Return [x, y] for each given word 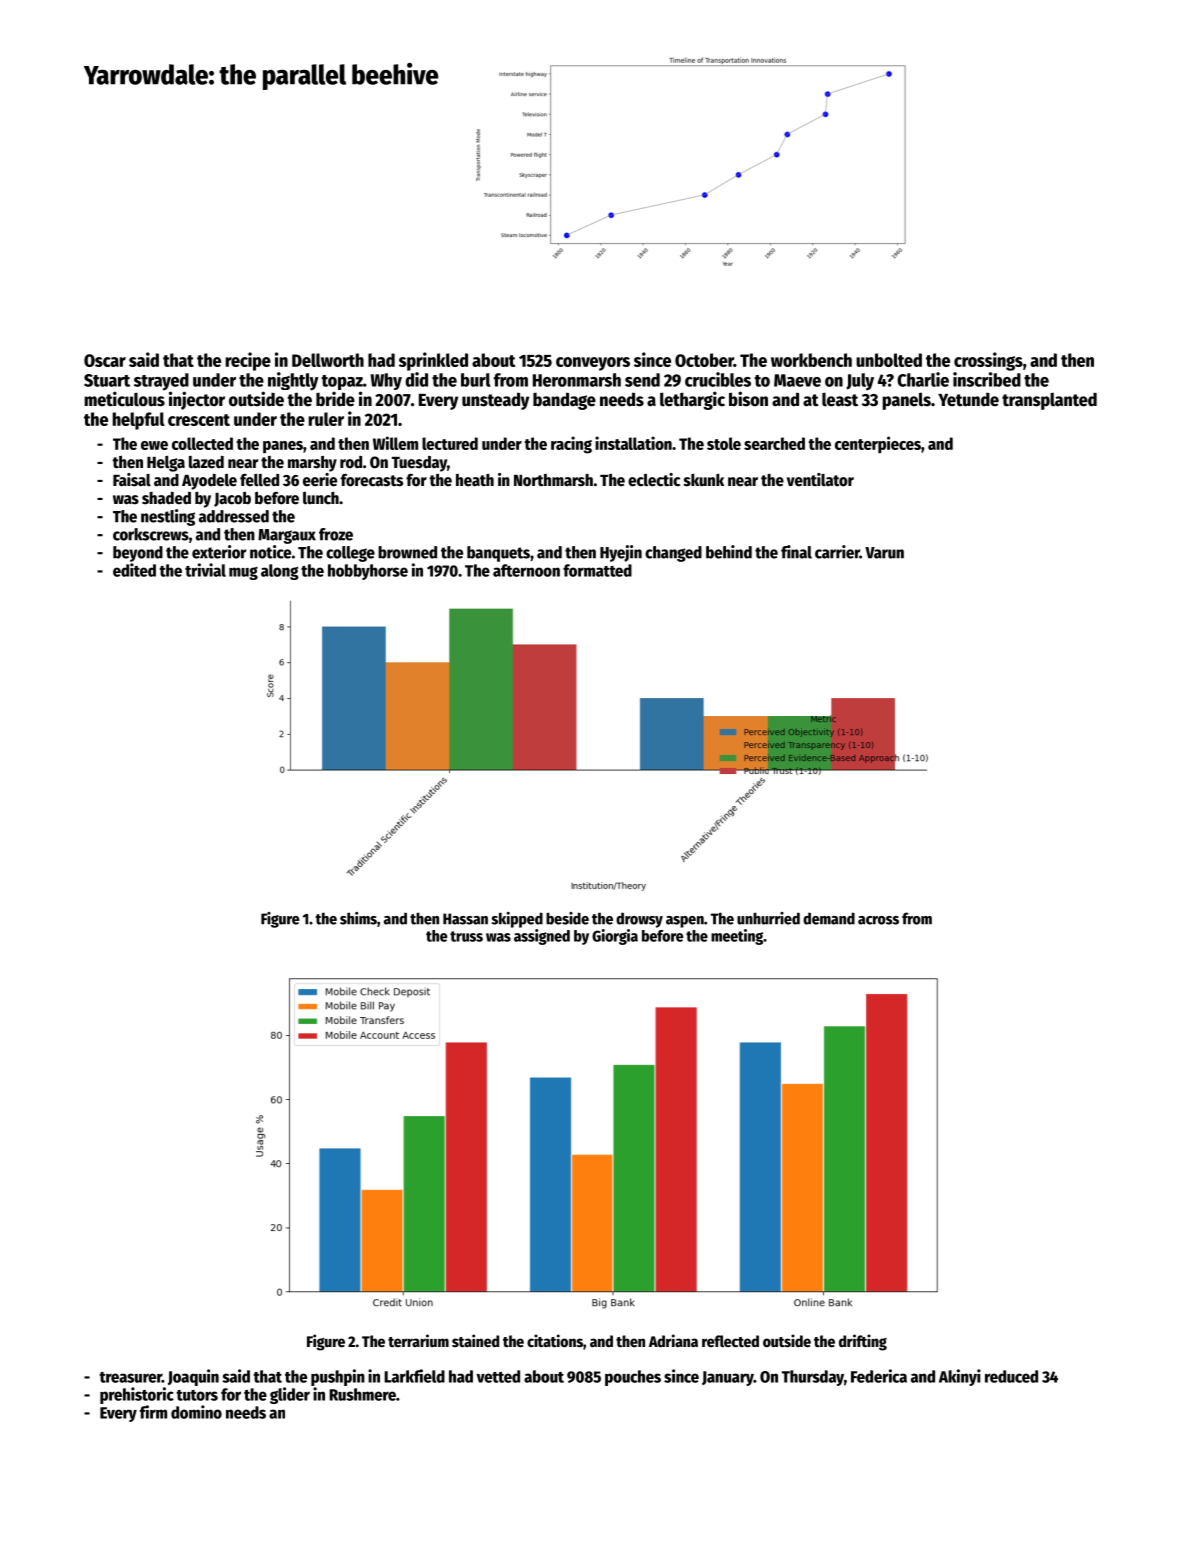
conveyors [593, 364]
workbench [811, 360]
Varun [884, 553]
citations [555, 1341]
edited [134, 570]
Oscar [105, 360]
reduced [1011, 1376]
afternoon [526, 570]
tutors [197, 1395]
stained [475, 1341]
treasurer [130, 1377]
